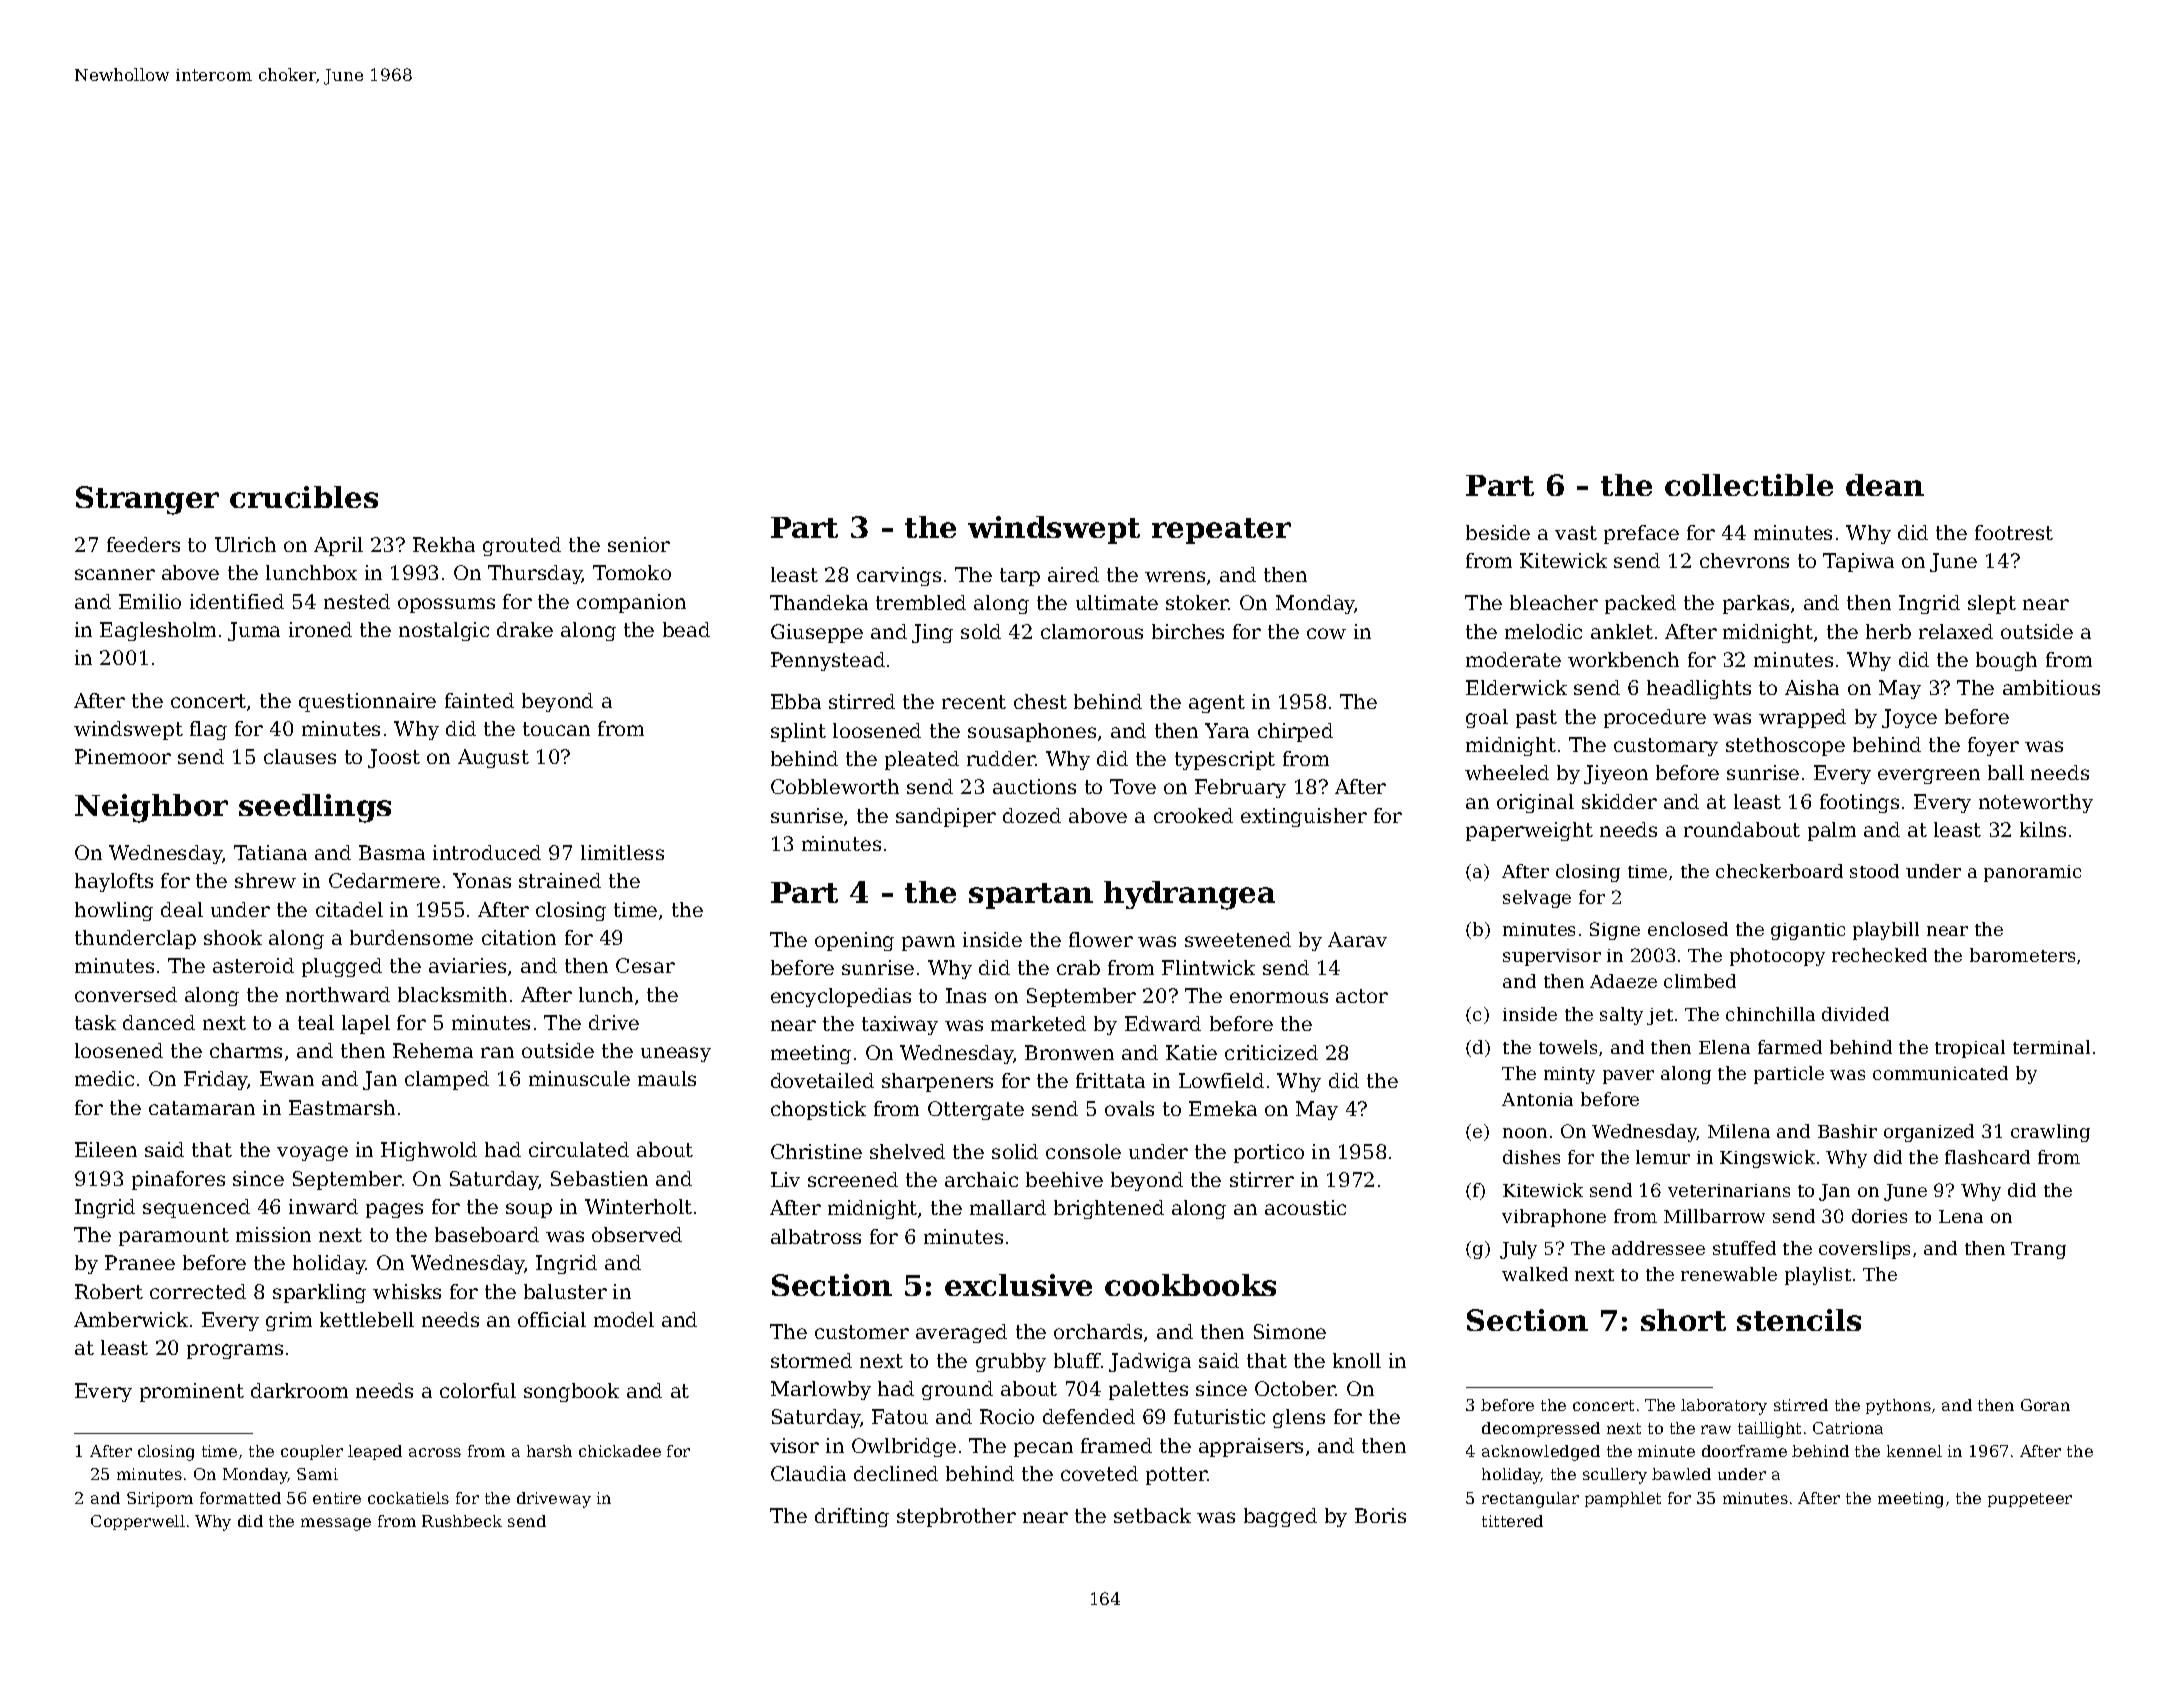  What do you see at coordinates (1885, 485) in the screenshot?
I see `dean` at bounding box center [1885, 485].
